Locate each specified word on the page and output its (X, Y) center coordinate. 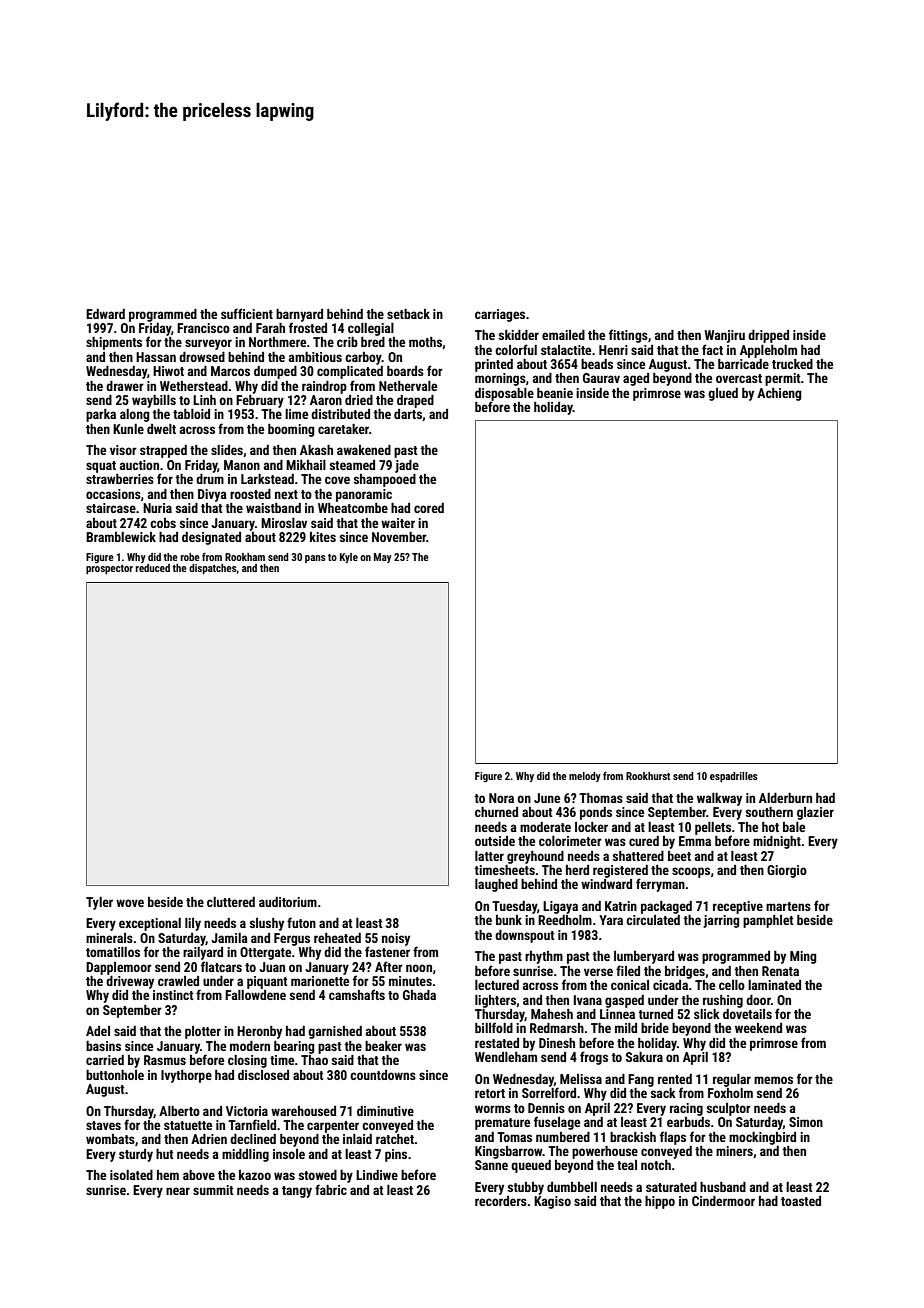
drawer (125, 386)
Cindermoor (723, 1201)
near (178, 1191)
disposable (504, 394)
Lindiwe (377, 1175)
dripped (768, 336)
